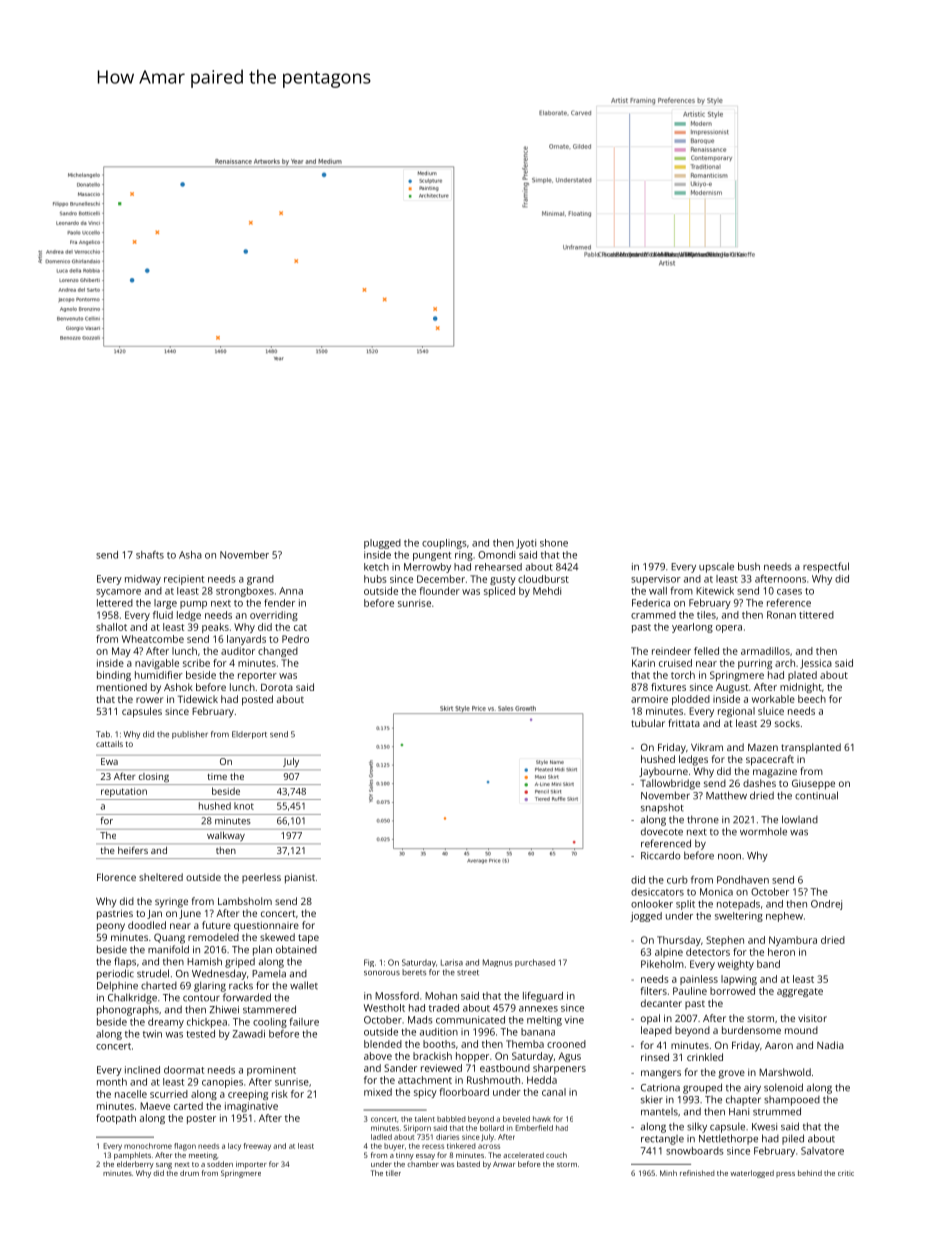 Image resolution: width=952 pixels, height=1233 pixels. Describe the element at coordinates (222, 1083) in the screenshot. I see `canopies` at that location.
